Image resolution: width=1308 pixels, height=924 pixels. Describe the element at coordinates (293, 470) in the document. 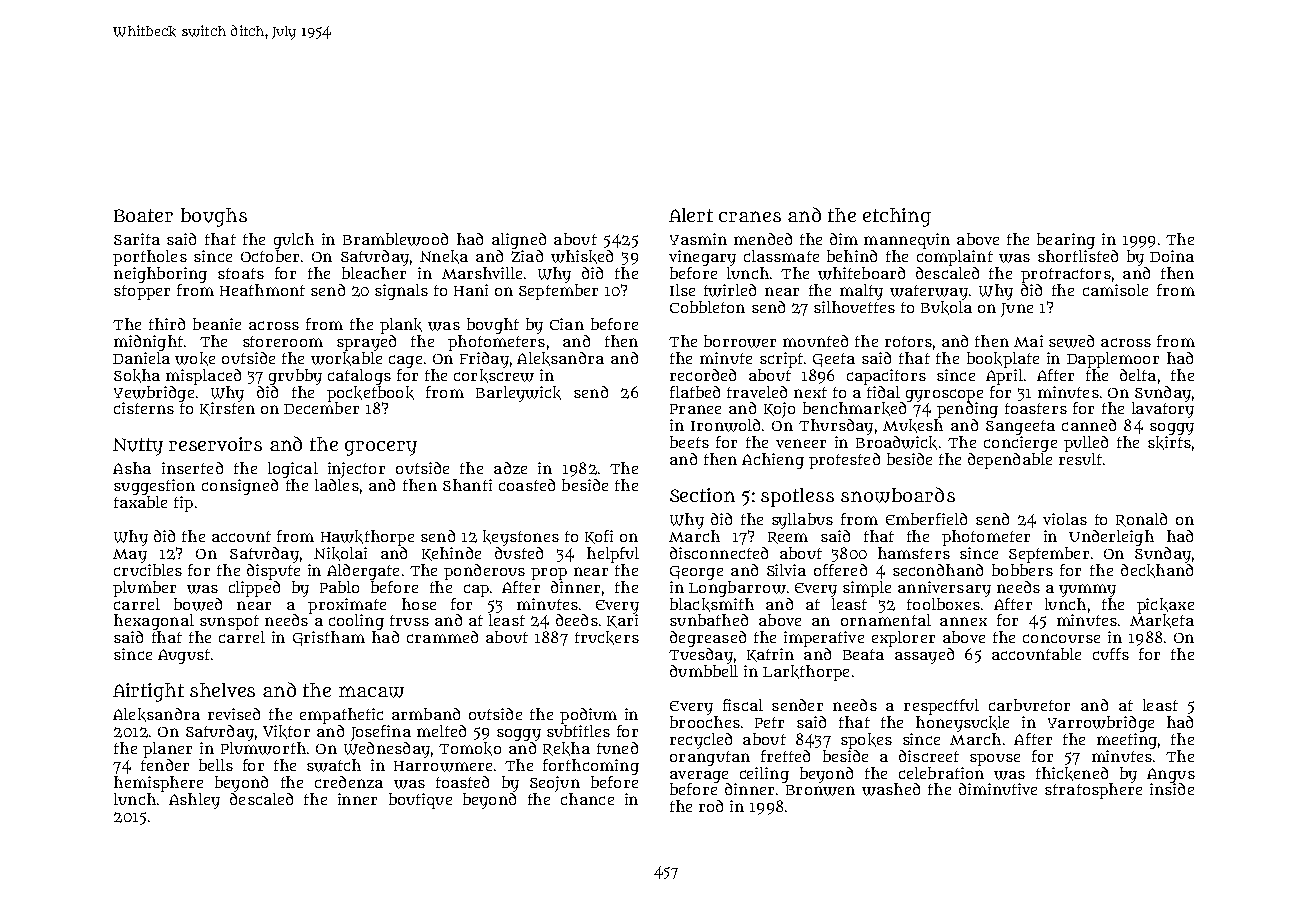

I see `logical` at that location.
